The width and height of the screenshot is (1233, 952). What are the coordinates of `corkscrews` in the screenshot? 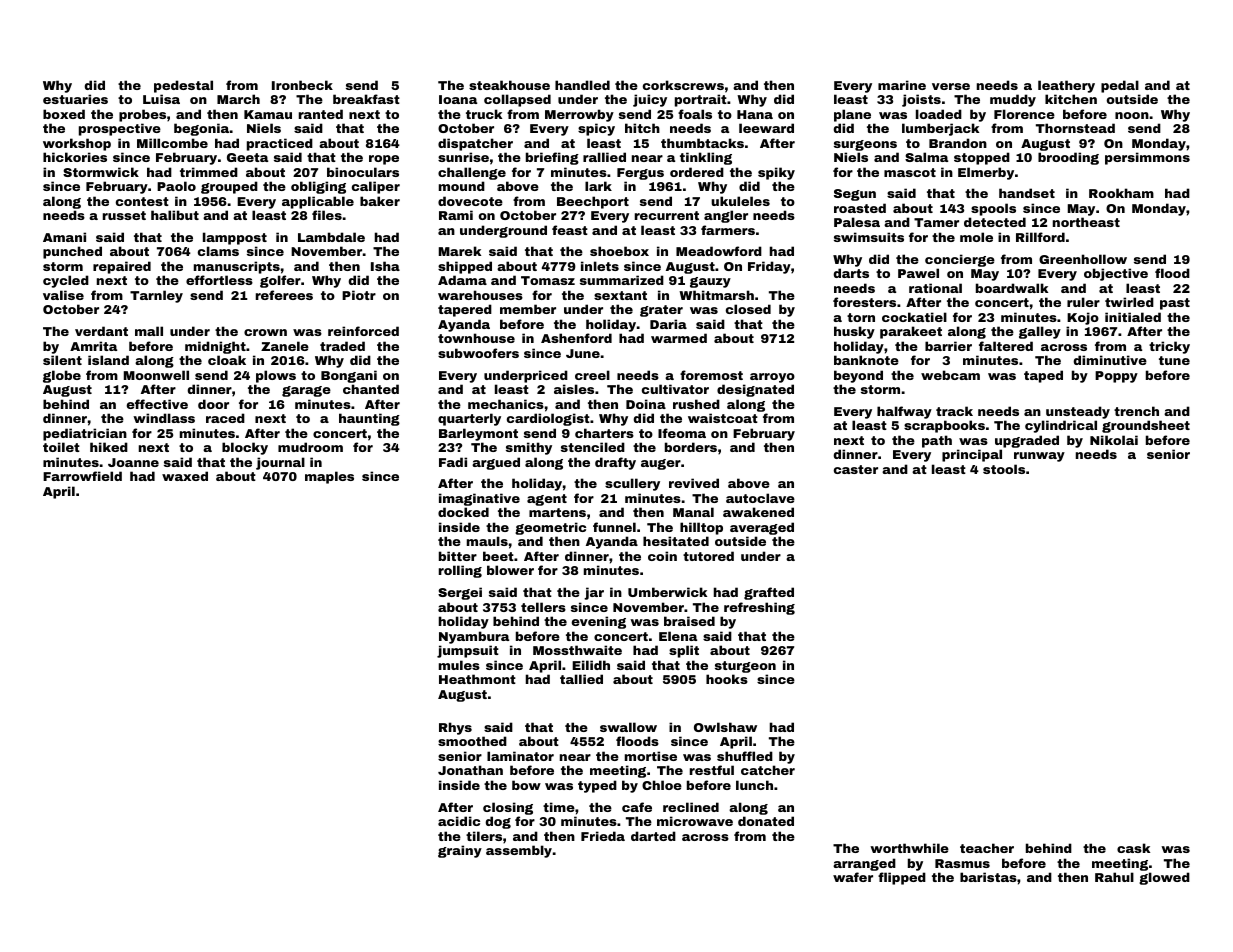 It's located at (683, 85).
